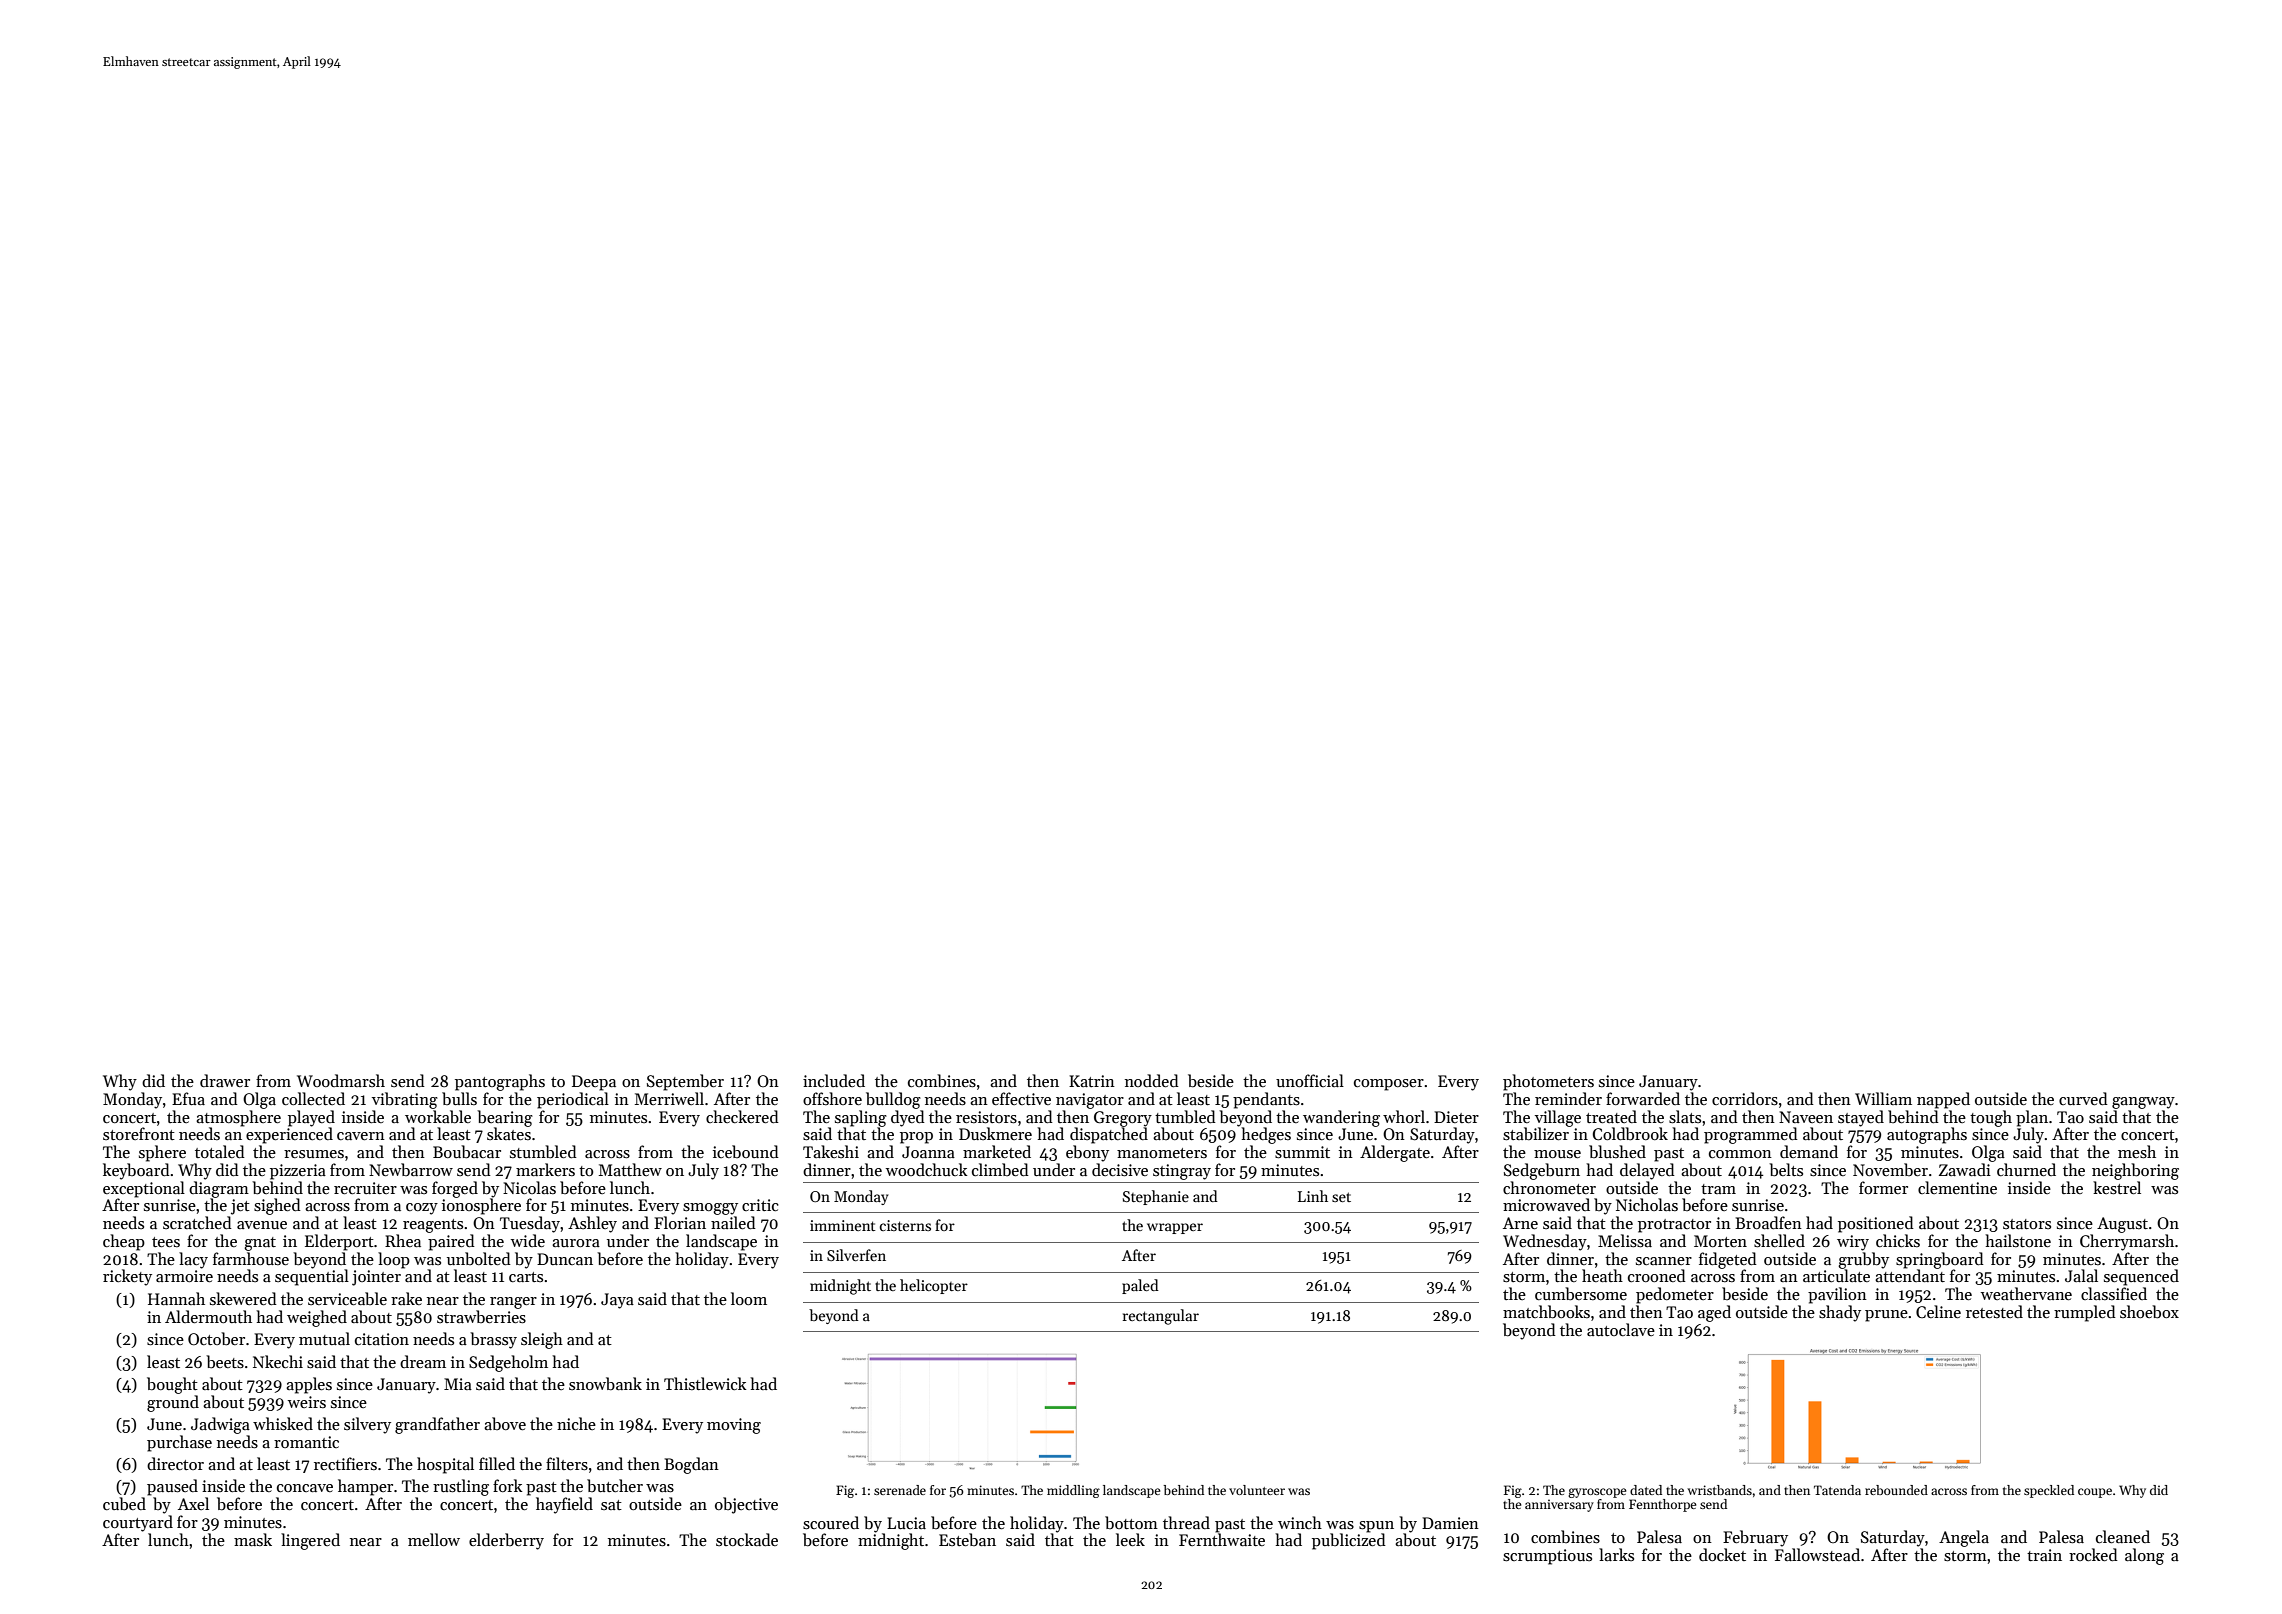 Image resolution: width=2282 pixels, height=1614 pixels. Describe the element at coordinates (564, 1505) in the screenshot. I see `hayfield` at that location.
